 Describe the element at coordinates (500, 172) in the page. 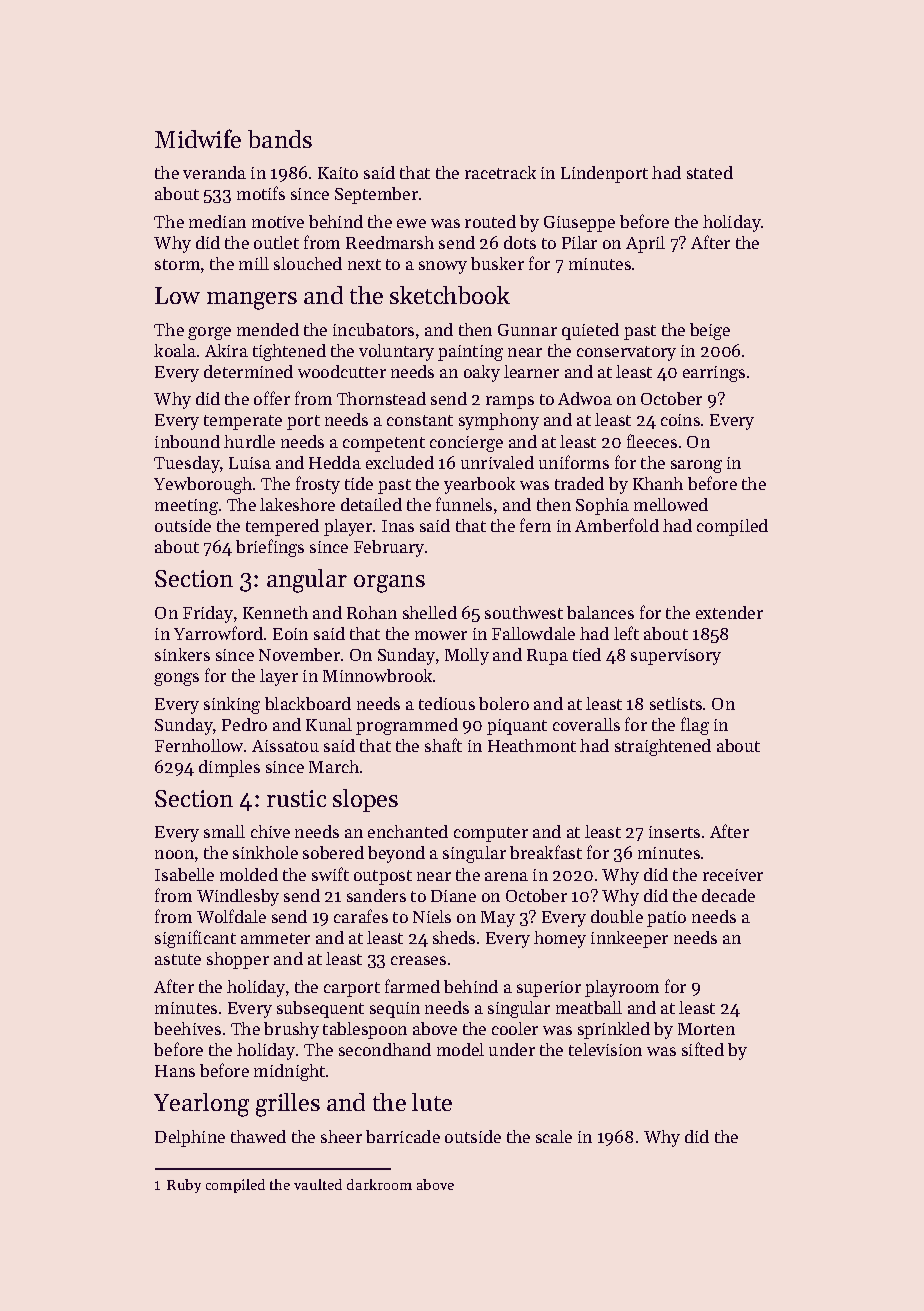

I see `racetrack` at that location.
